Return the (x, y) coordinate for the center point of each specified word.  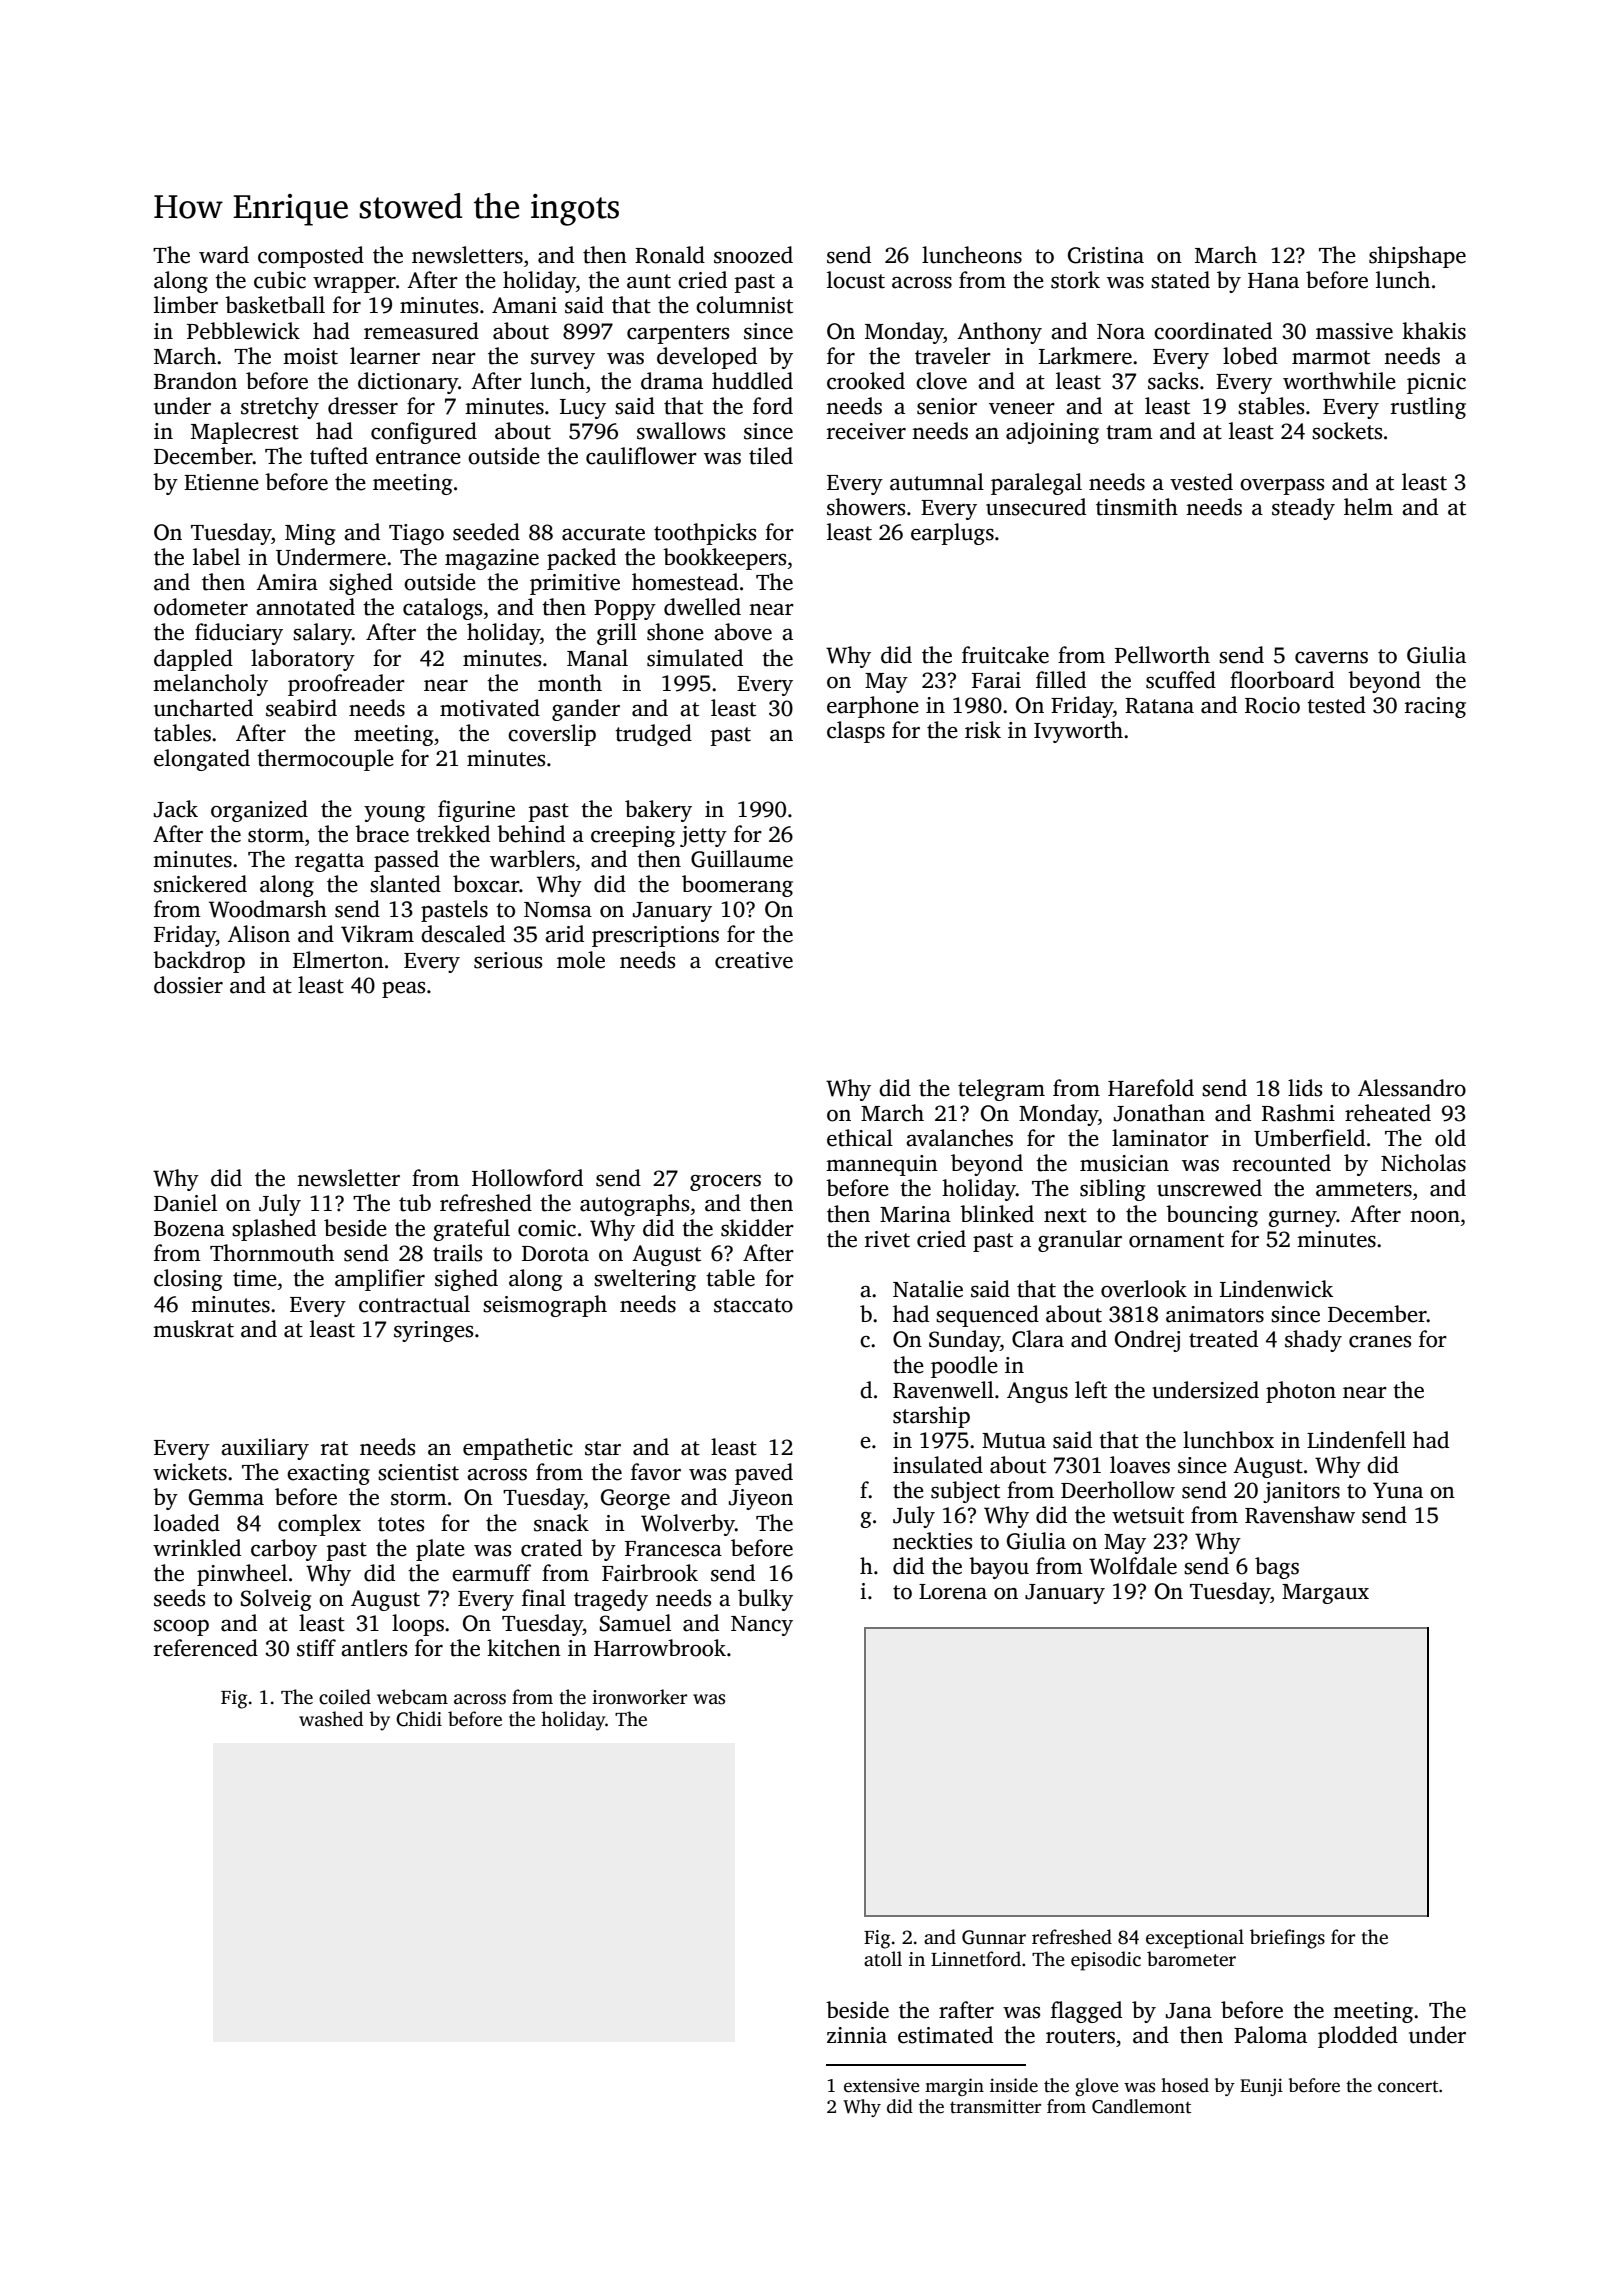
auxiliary (265, 1449)
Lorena (953, 1592)
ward (224, 255)
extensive (881, 2085)
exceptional (1195, 1939)
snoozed (753, 255)
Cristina (1106, 255)
